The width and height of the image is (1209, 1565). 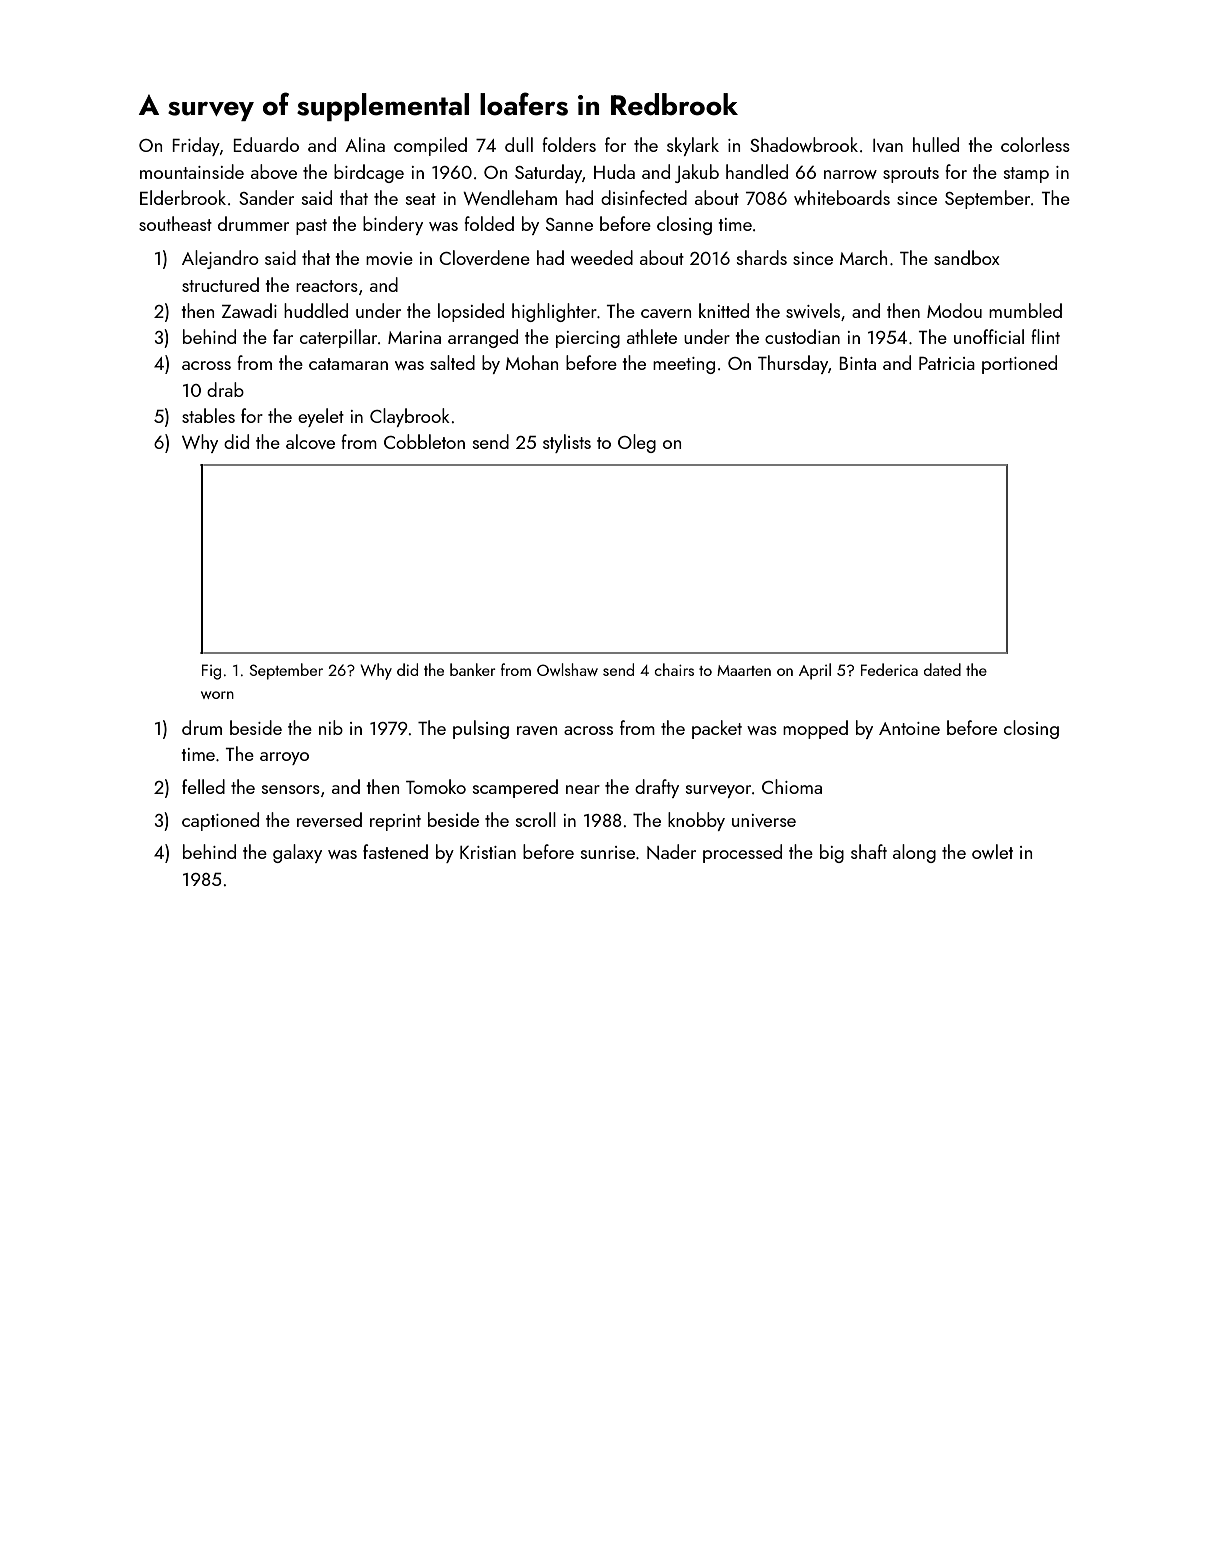 I want to click on chairs, so click(x=674, y=669).
